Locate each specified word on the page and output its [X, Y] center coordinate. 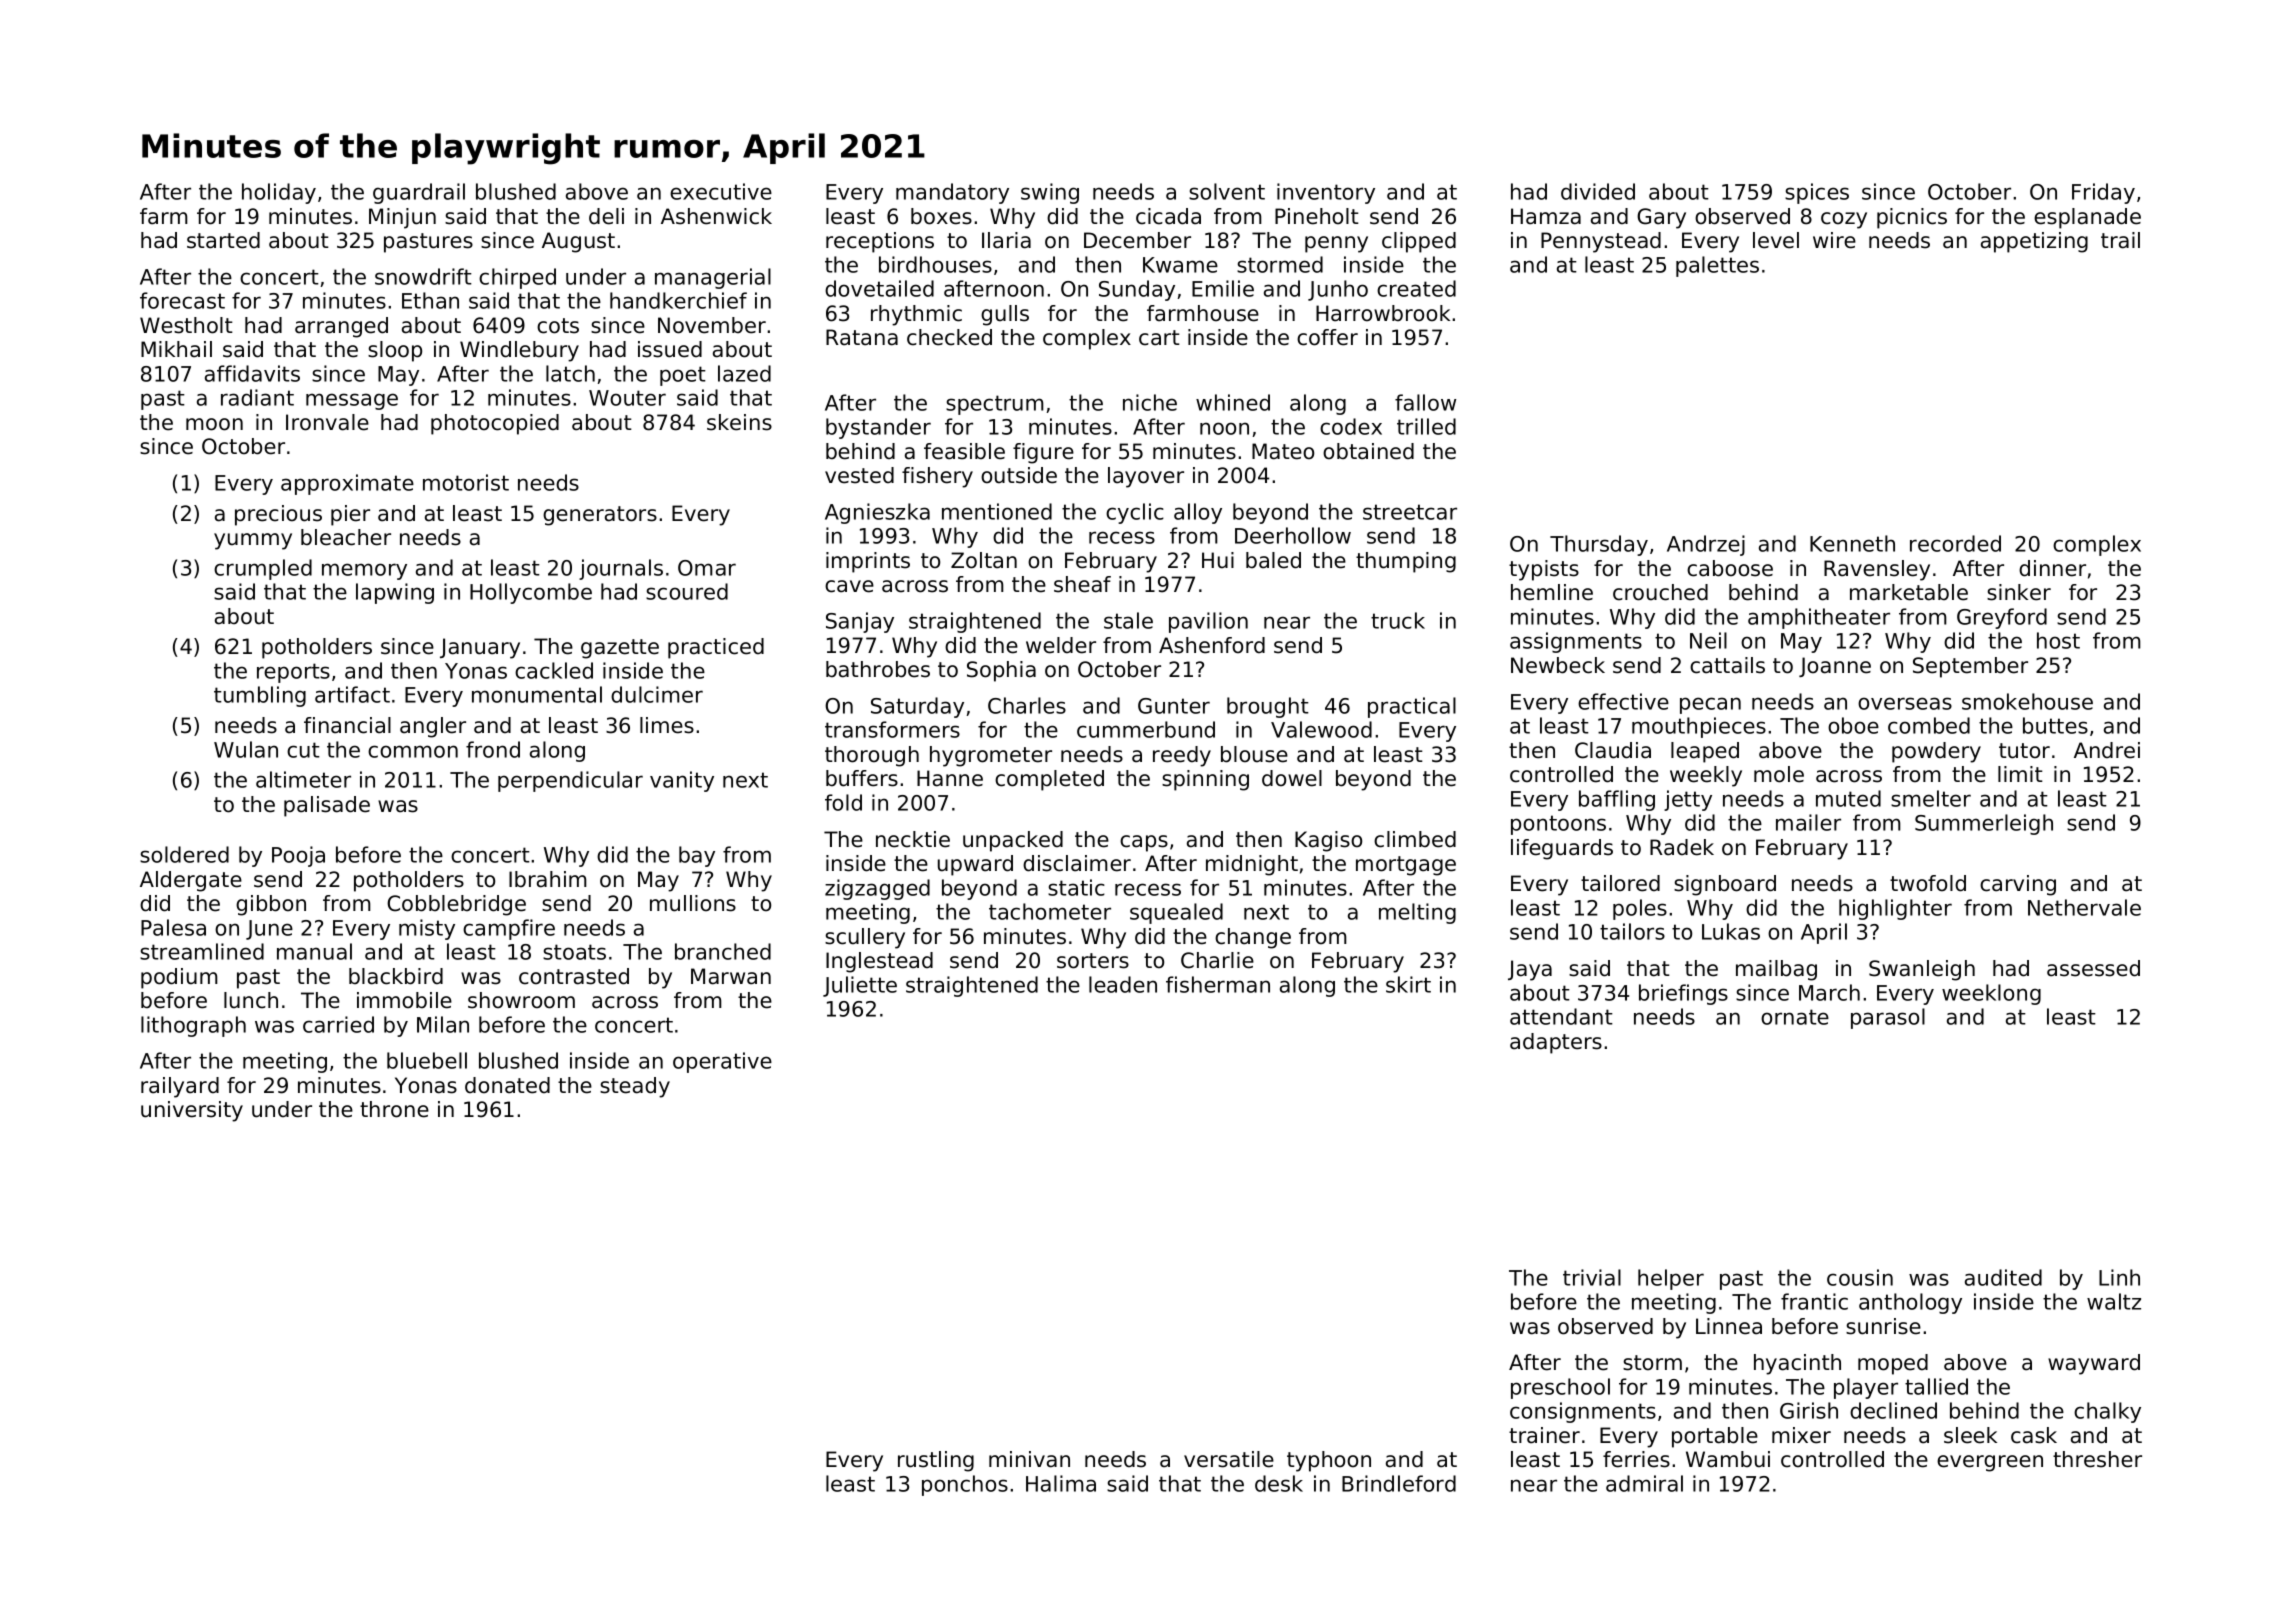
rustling [936, 1461]
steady [635, 1087]
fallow [1425, 402]
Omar [707, 568]
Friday [2103, 193]
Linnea [1729, 1326]
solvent [1227, 191]
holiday [279, 193]
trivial [1592, 1277]
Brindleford [1399, 1483]
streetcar [1410, 512]
